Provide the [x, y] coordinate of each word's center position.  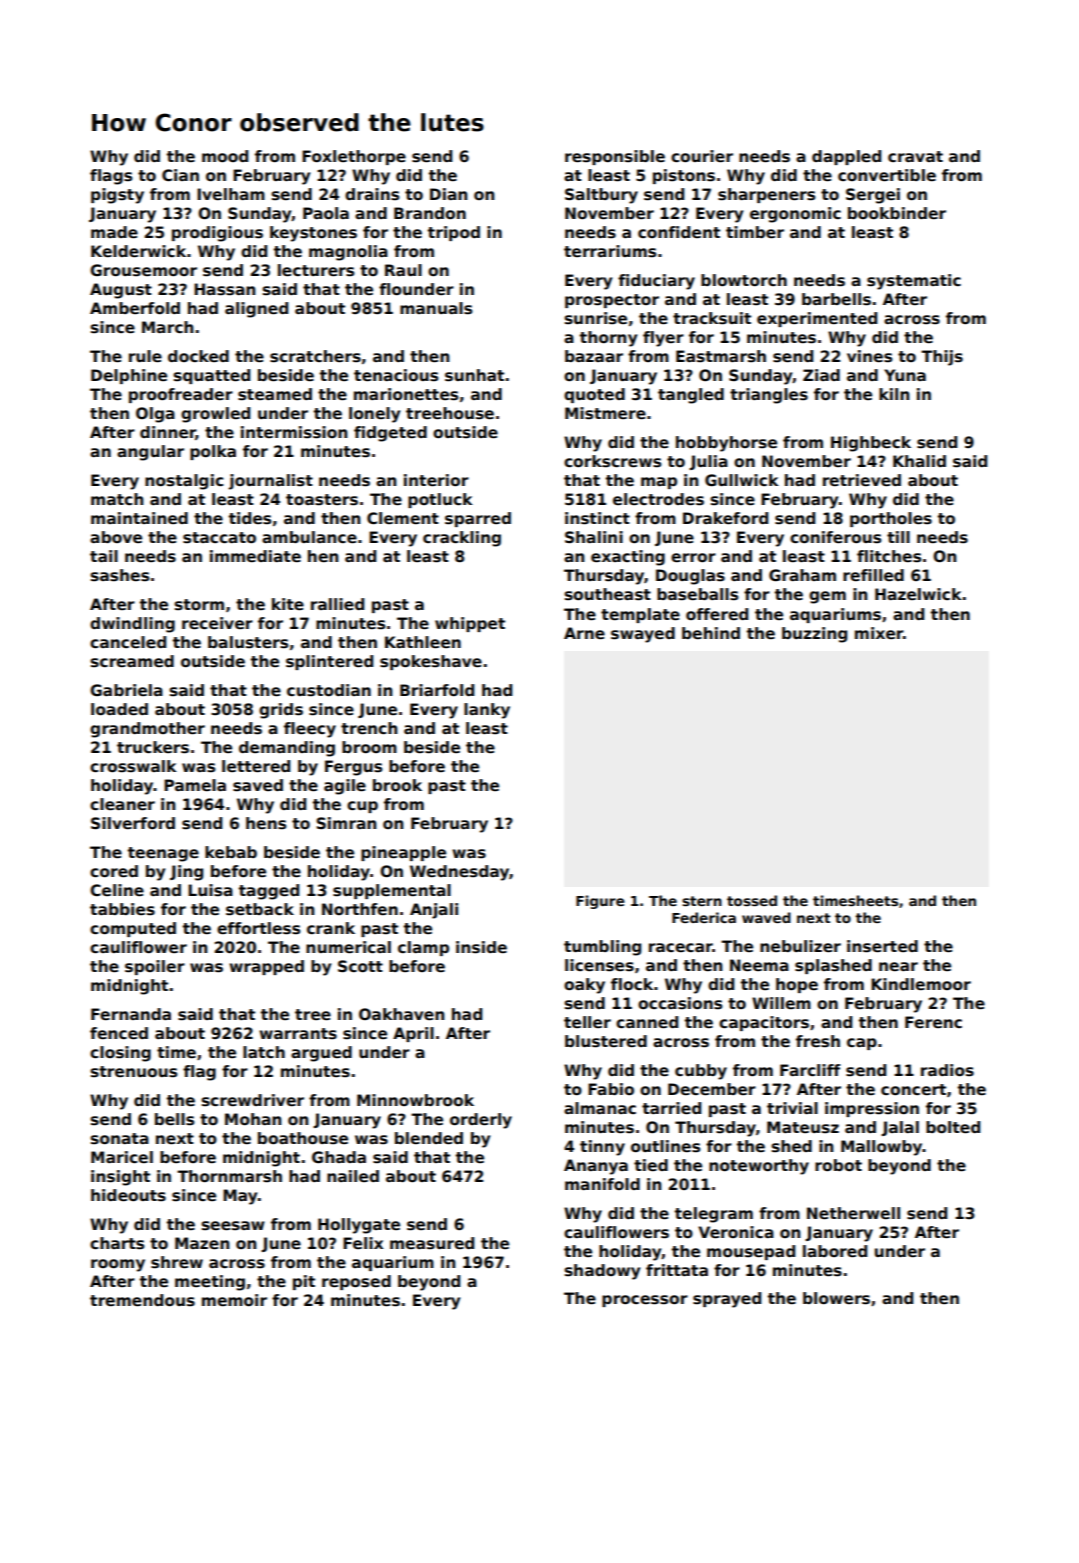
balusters [248, 642]
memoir [234, 1300]
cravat [915, 156]
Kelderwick [138, 251]
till [898, 537]
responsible [615, 157]
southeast [608, 594]
